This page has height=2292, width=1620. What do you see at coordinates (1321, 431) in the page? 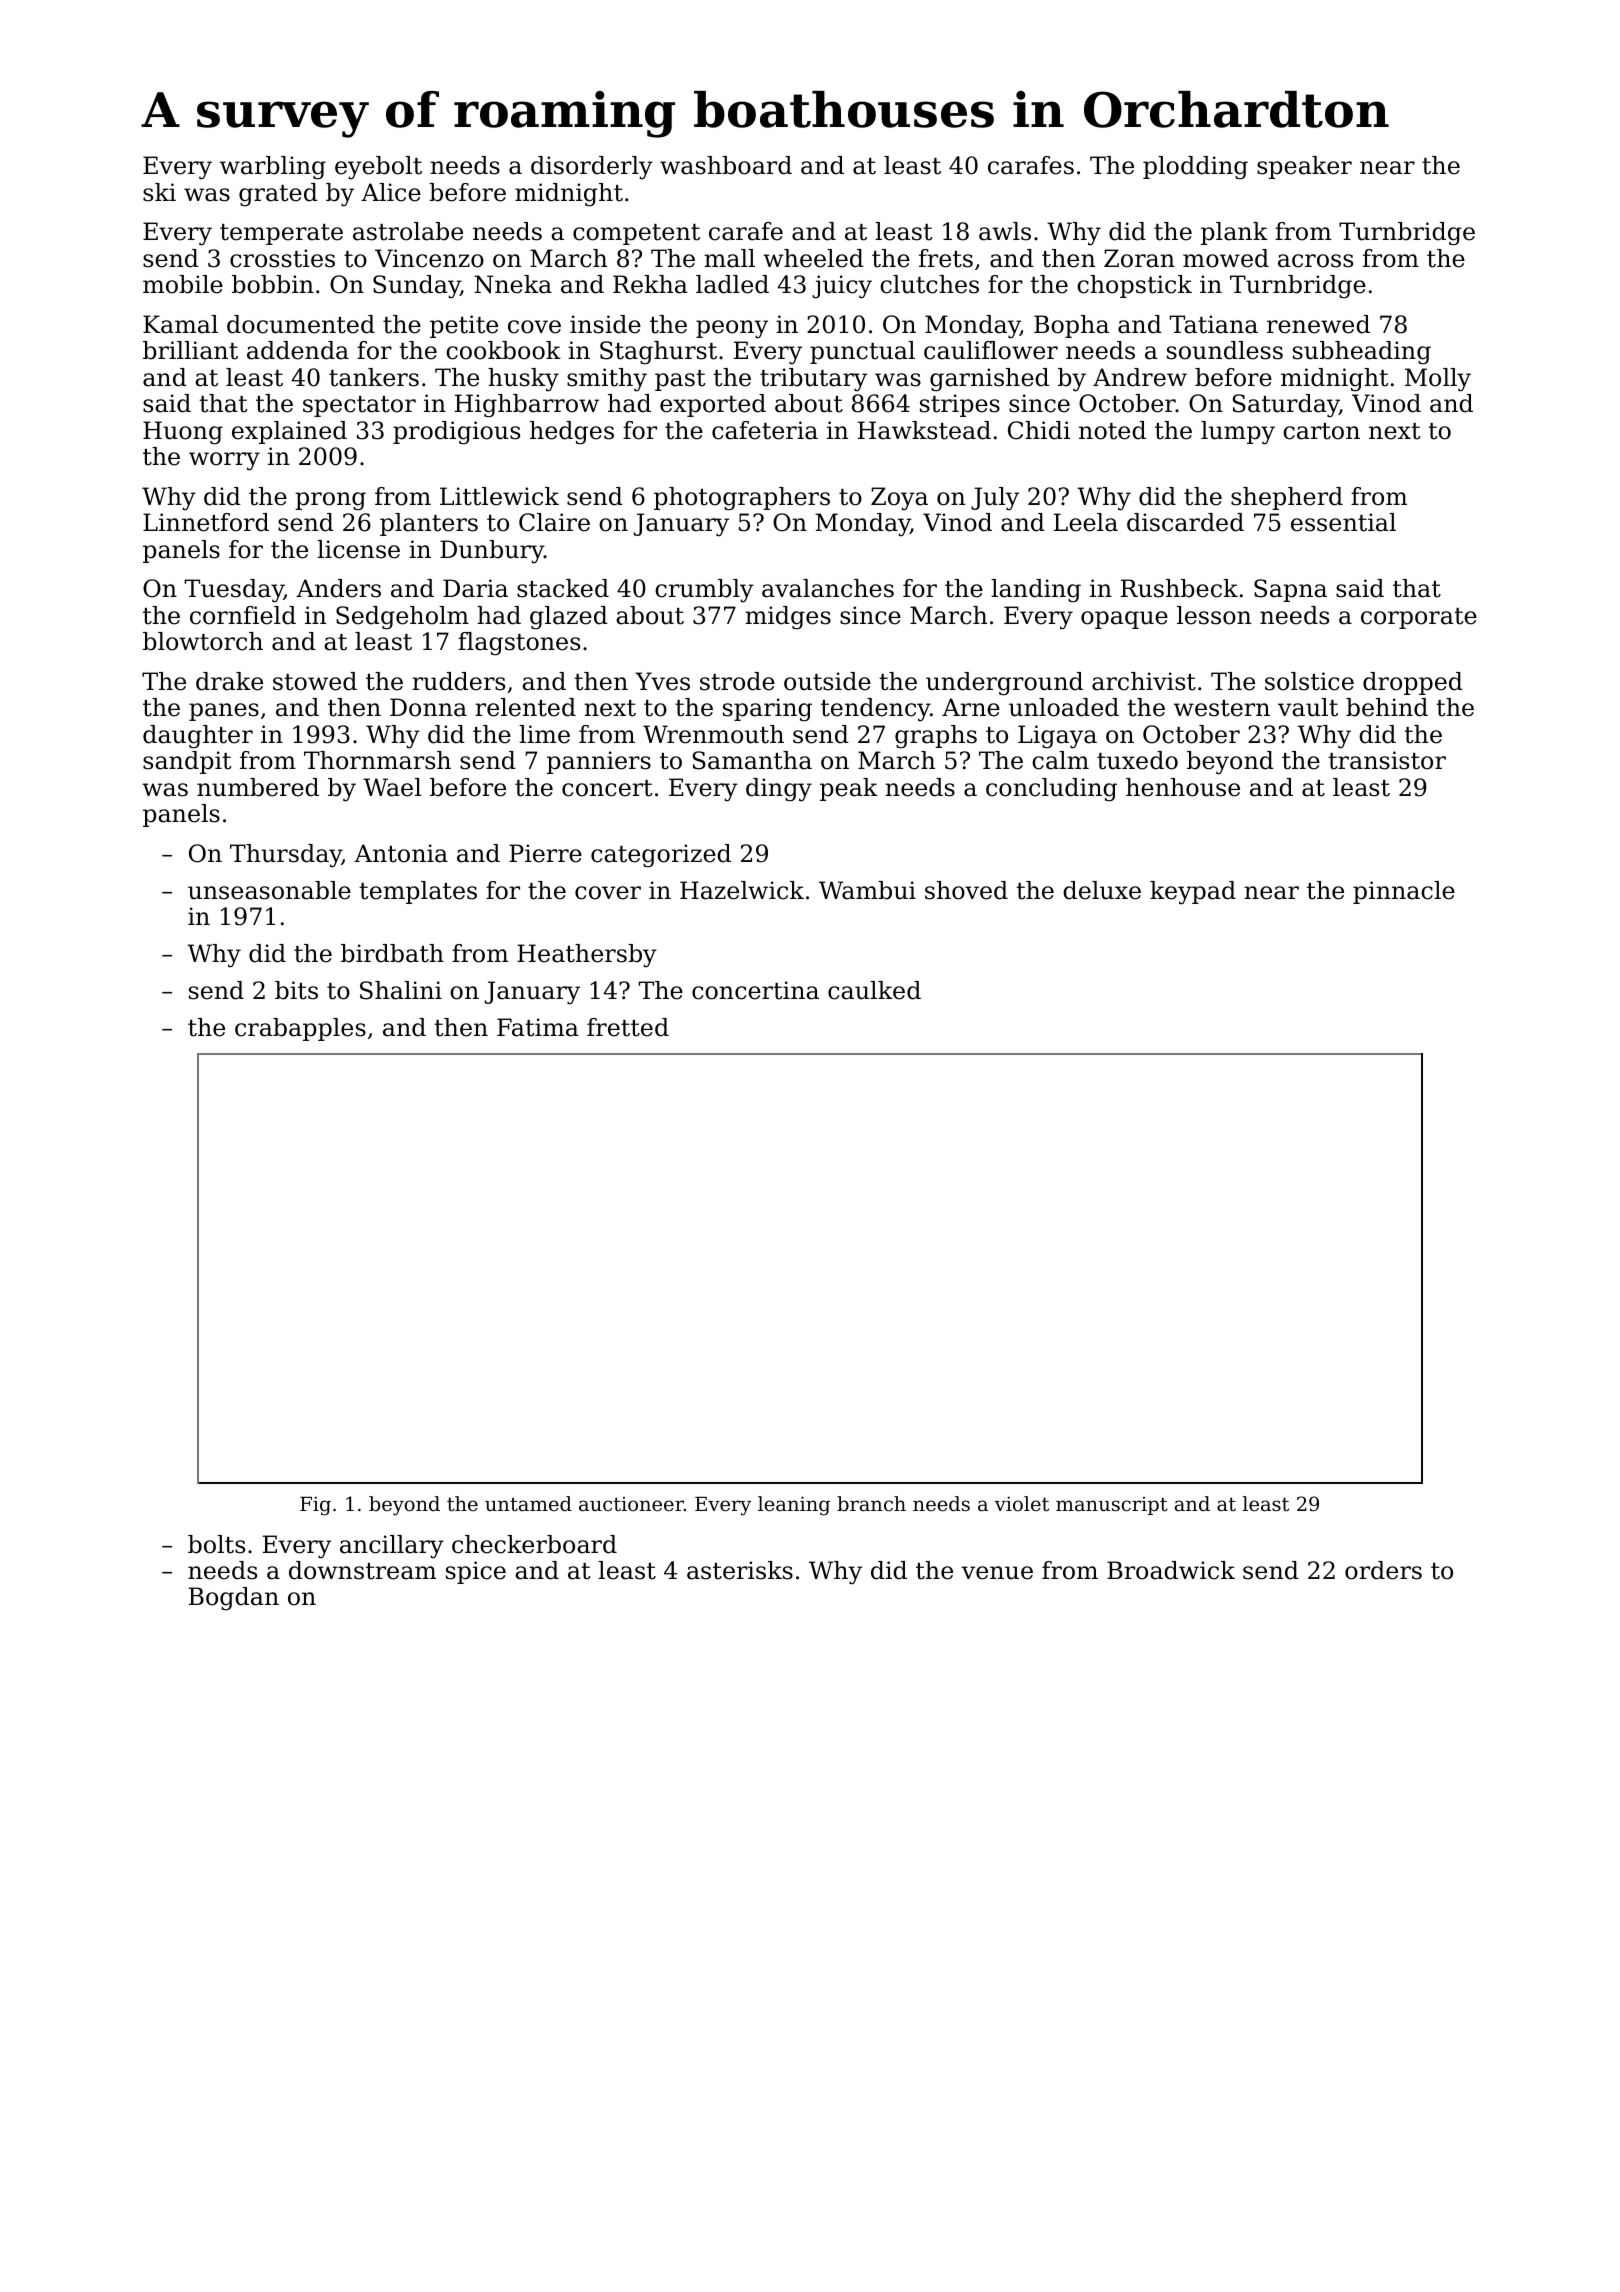
I see `carton` at bounding box center [1321, 431].
